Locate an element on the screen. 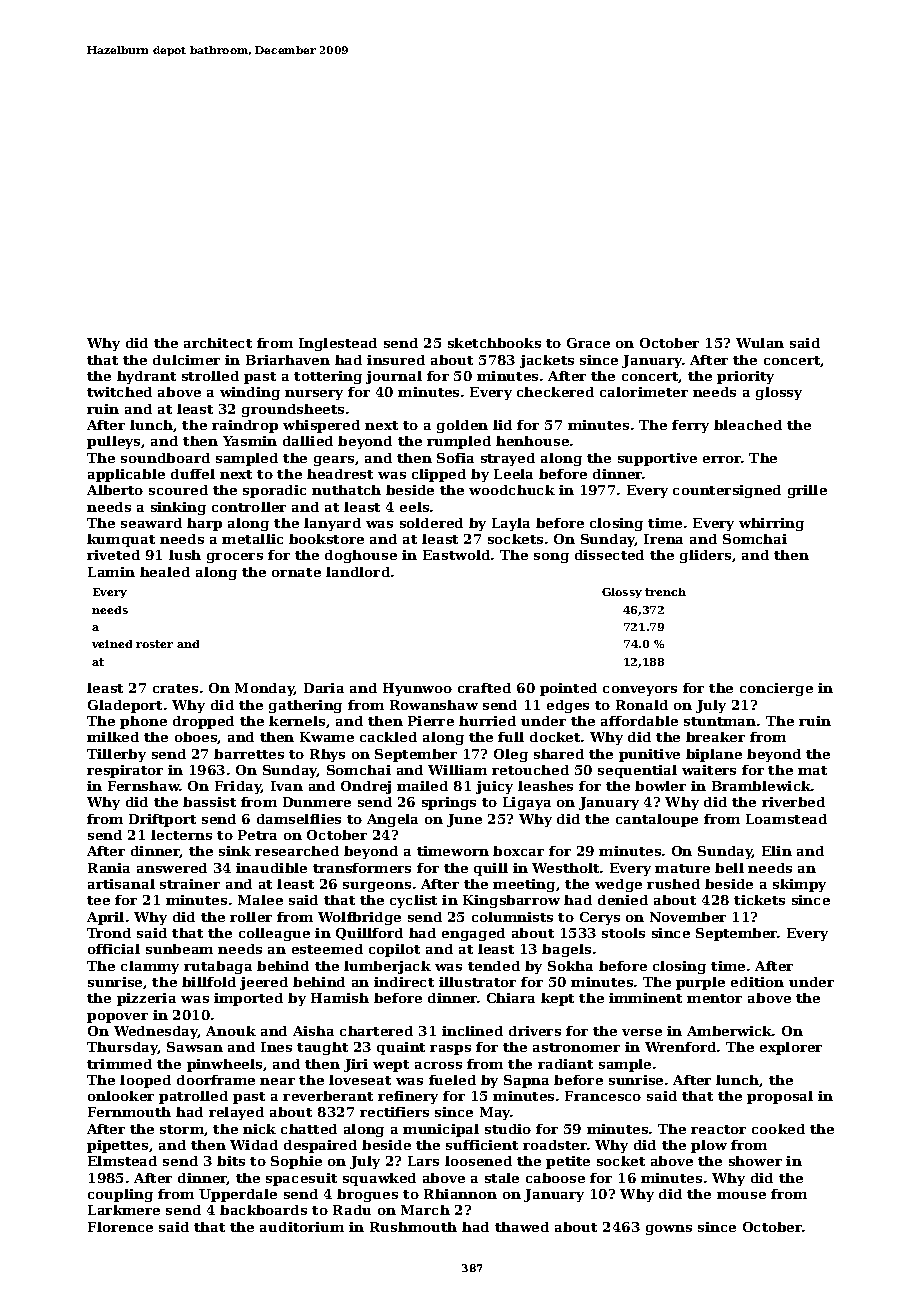 The image size is (924, 1308). backboards is located at coordinates (263, 1210).
